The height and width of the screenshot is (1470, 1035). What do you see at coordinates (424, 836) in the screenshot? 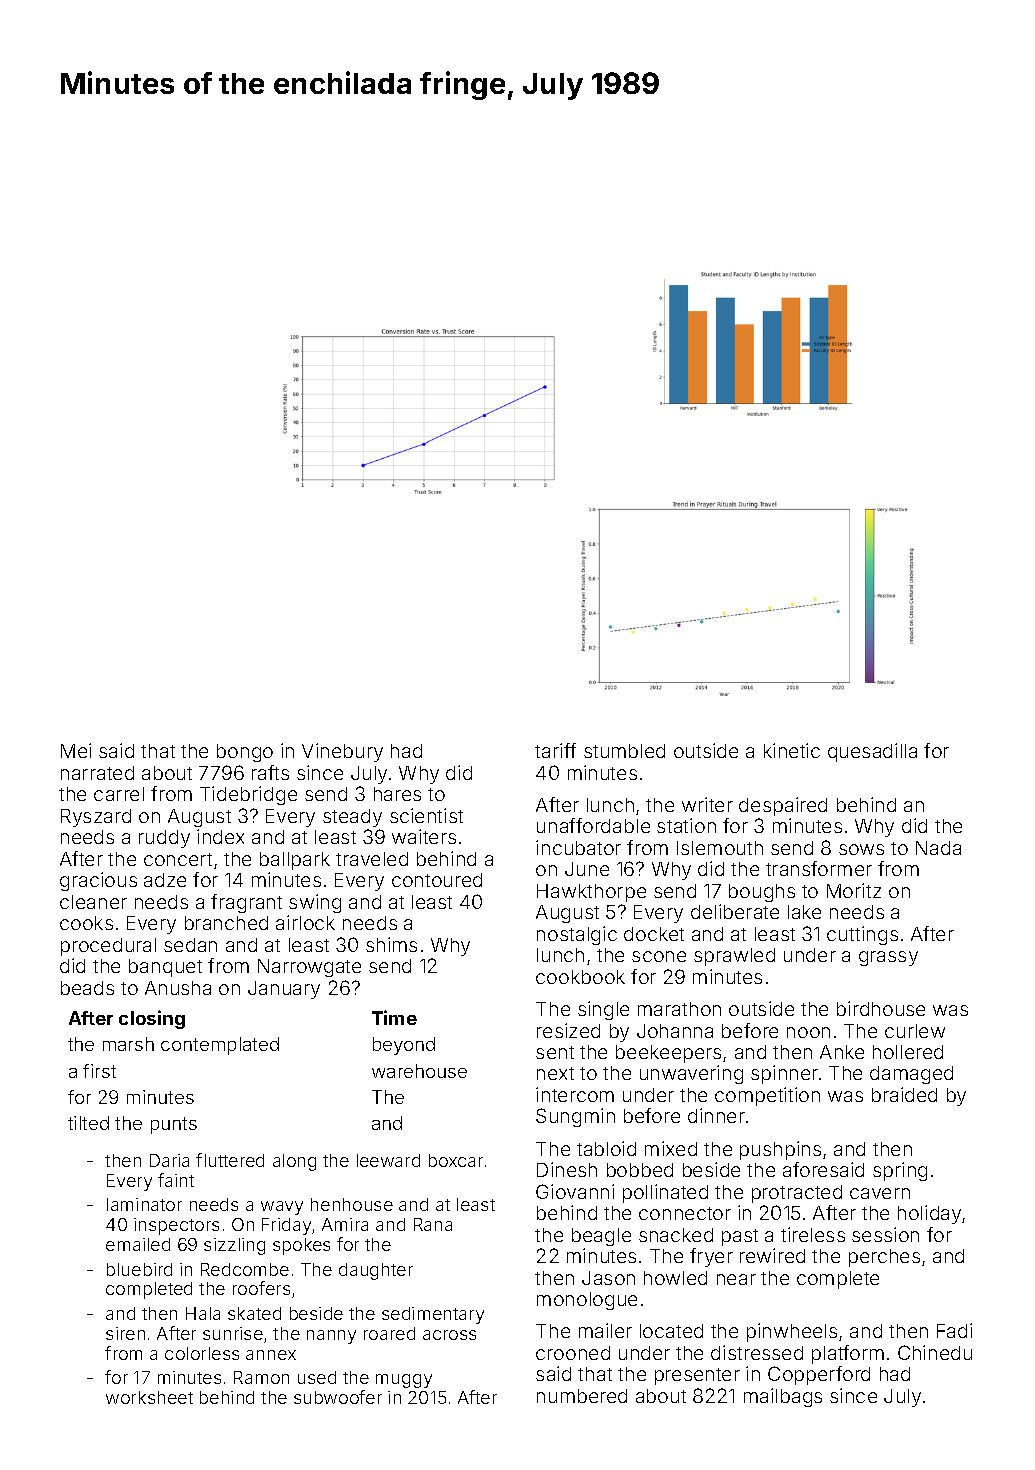
I see `waiters` at bounding box center [424, 836].
